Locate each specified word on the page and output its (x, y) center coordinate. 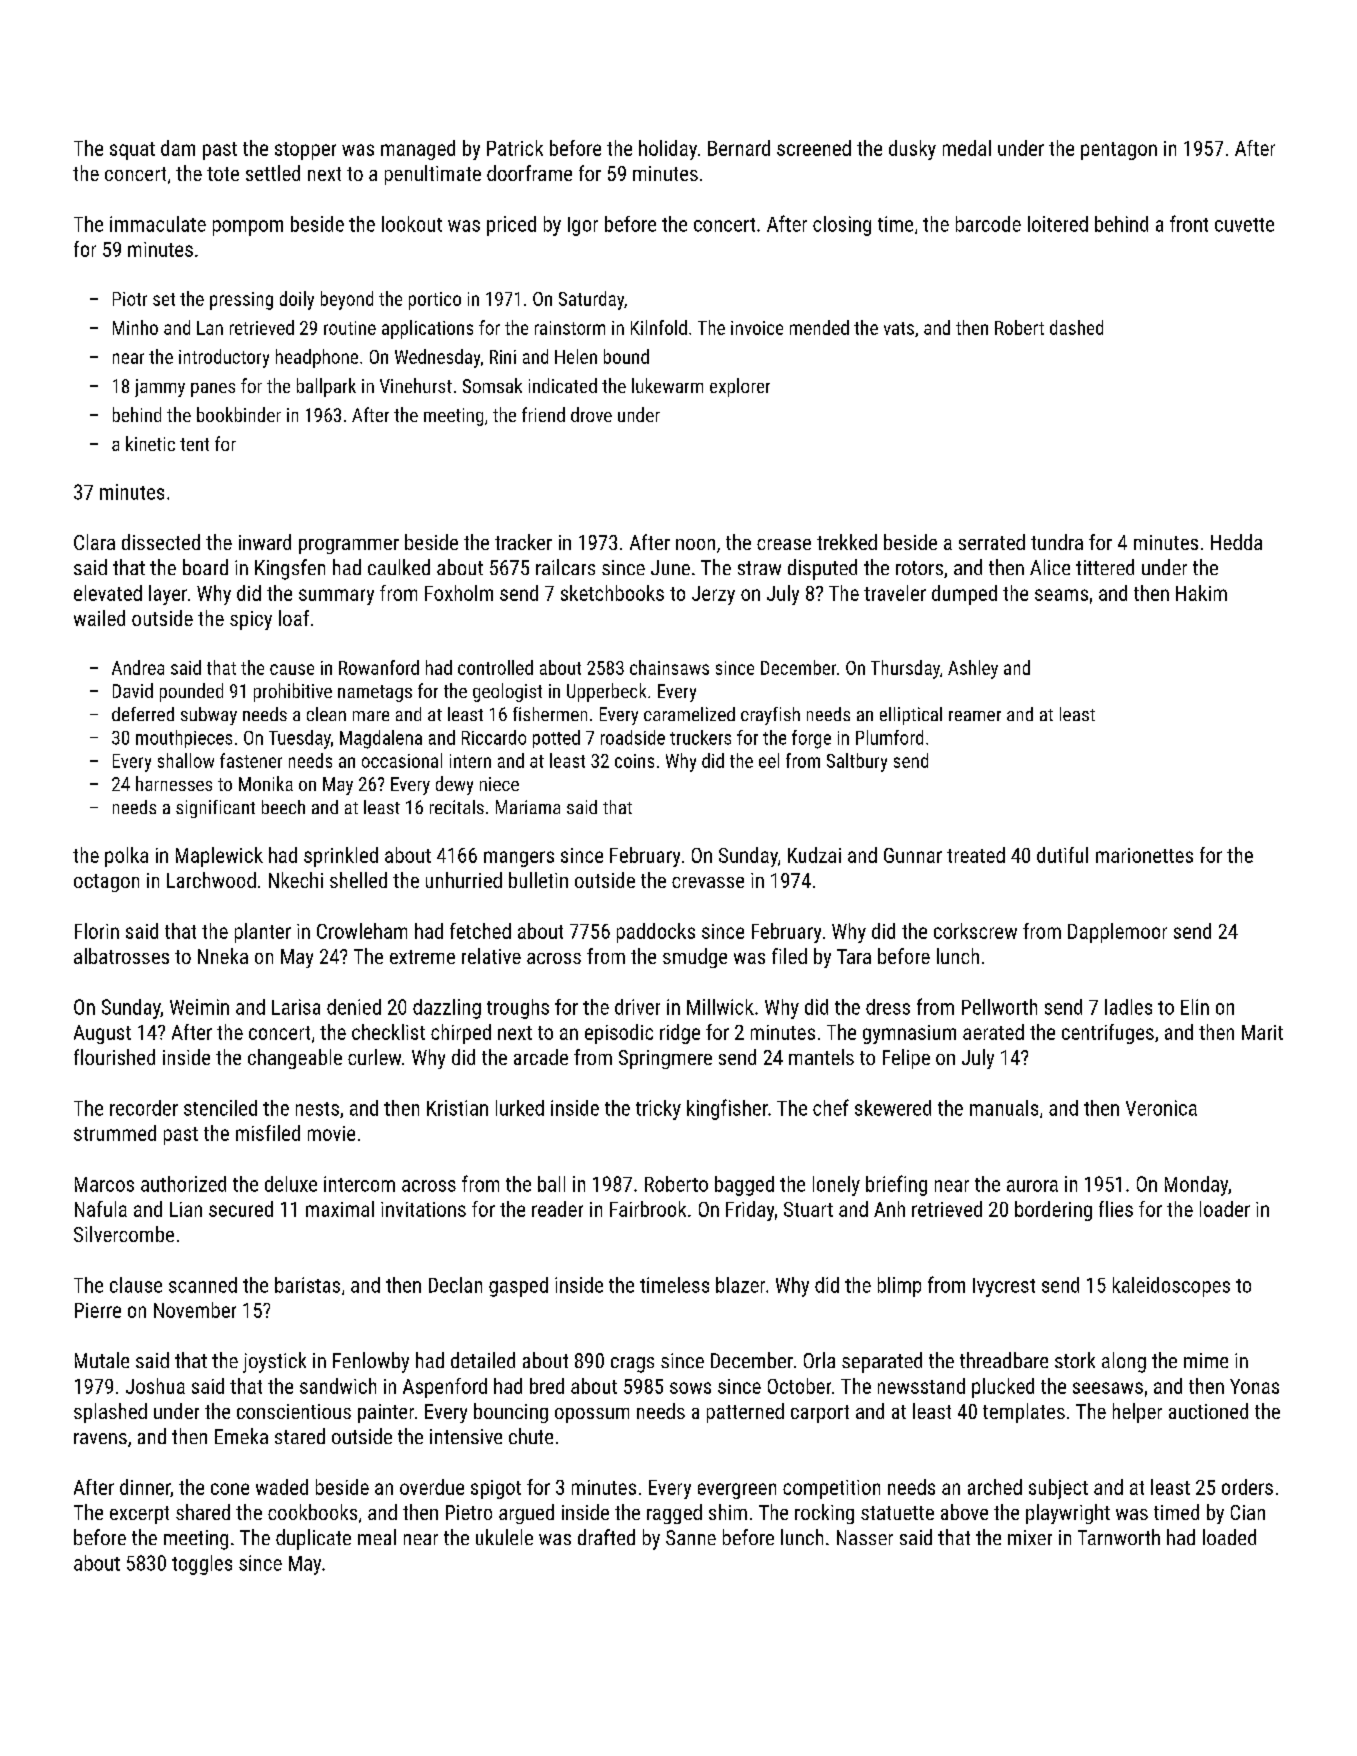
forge (811, 739)
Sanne (691, 1537)
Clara (94, 542)
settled (273, 173)
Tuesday (300, 739)
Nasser (865, 1537)
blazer (740, 1285)
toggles (202, 1565)
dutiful (1062, 855)
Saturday (591, 300)
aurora (1032, 1186)
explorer (740, 387)
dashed (1076, 327)
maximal (340, 1209)
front (1189, 223)
